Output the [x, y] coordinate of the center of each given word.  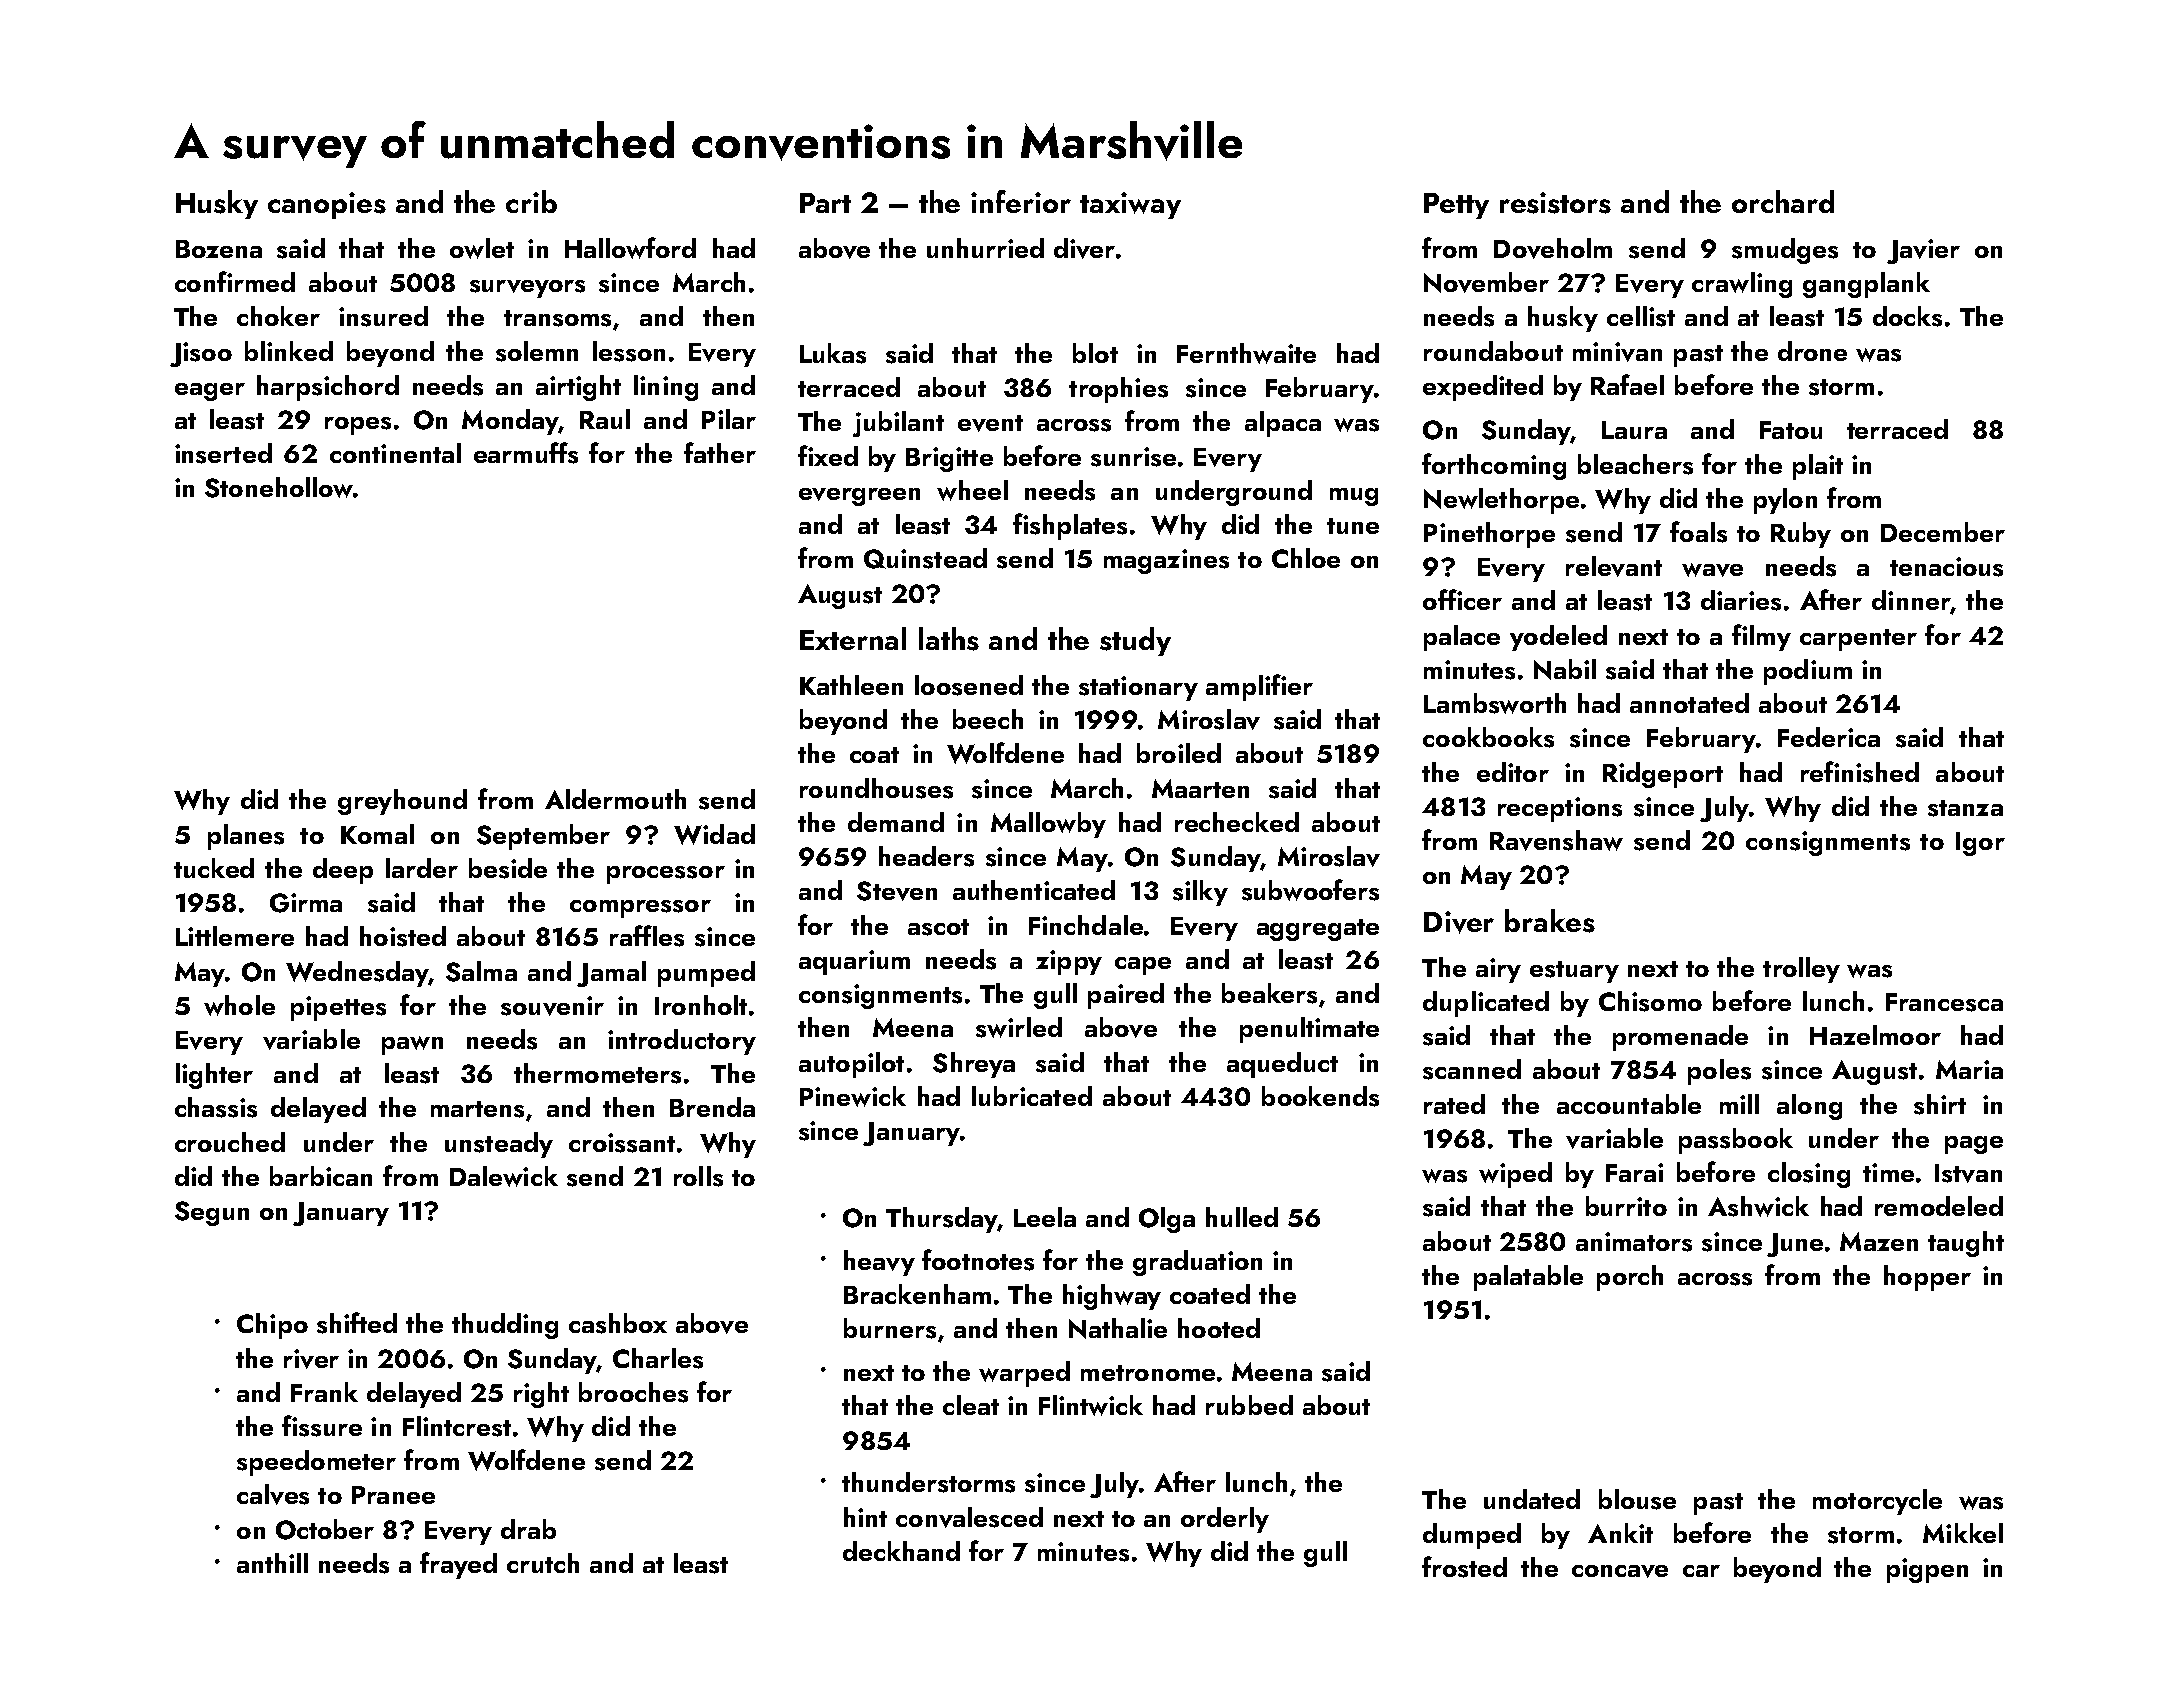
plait [1818, 467]
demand [896, 822]
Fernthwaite [1246, 353]
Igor [1980, 844]
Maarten [1200, 788]
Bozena [219, 249]
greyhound [402, 802]
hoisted [403, 936]
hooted [1219, 1328]
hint [865, 1517]
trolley [1801, 970]
